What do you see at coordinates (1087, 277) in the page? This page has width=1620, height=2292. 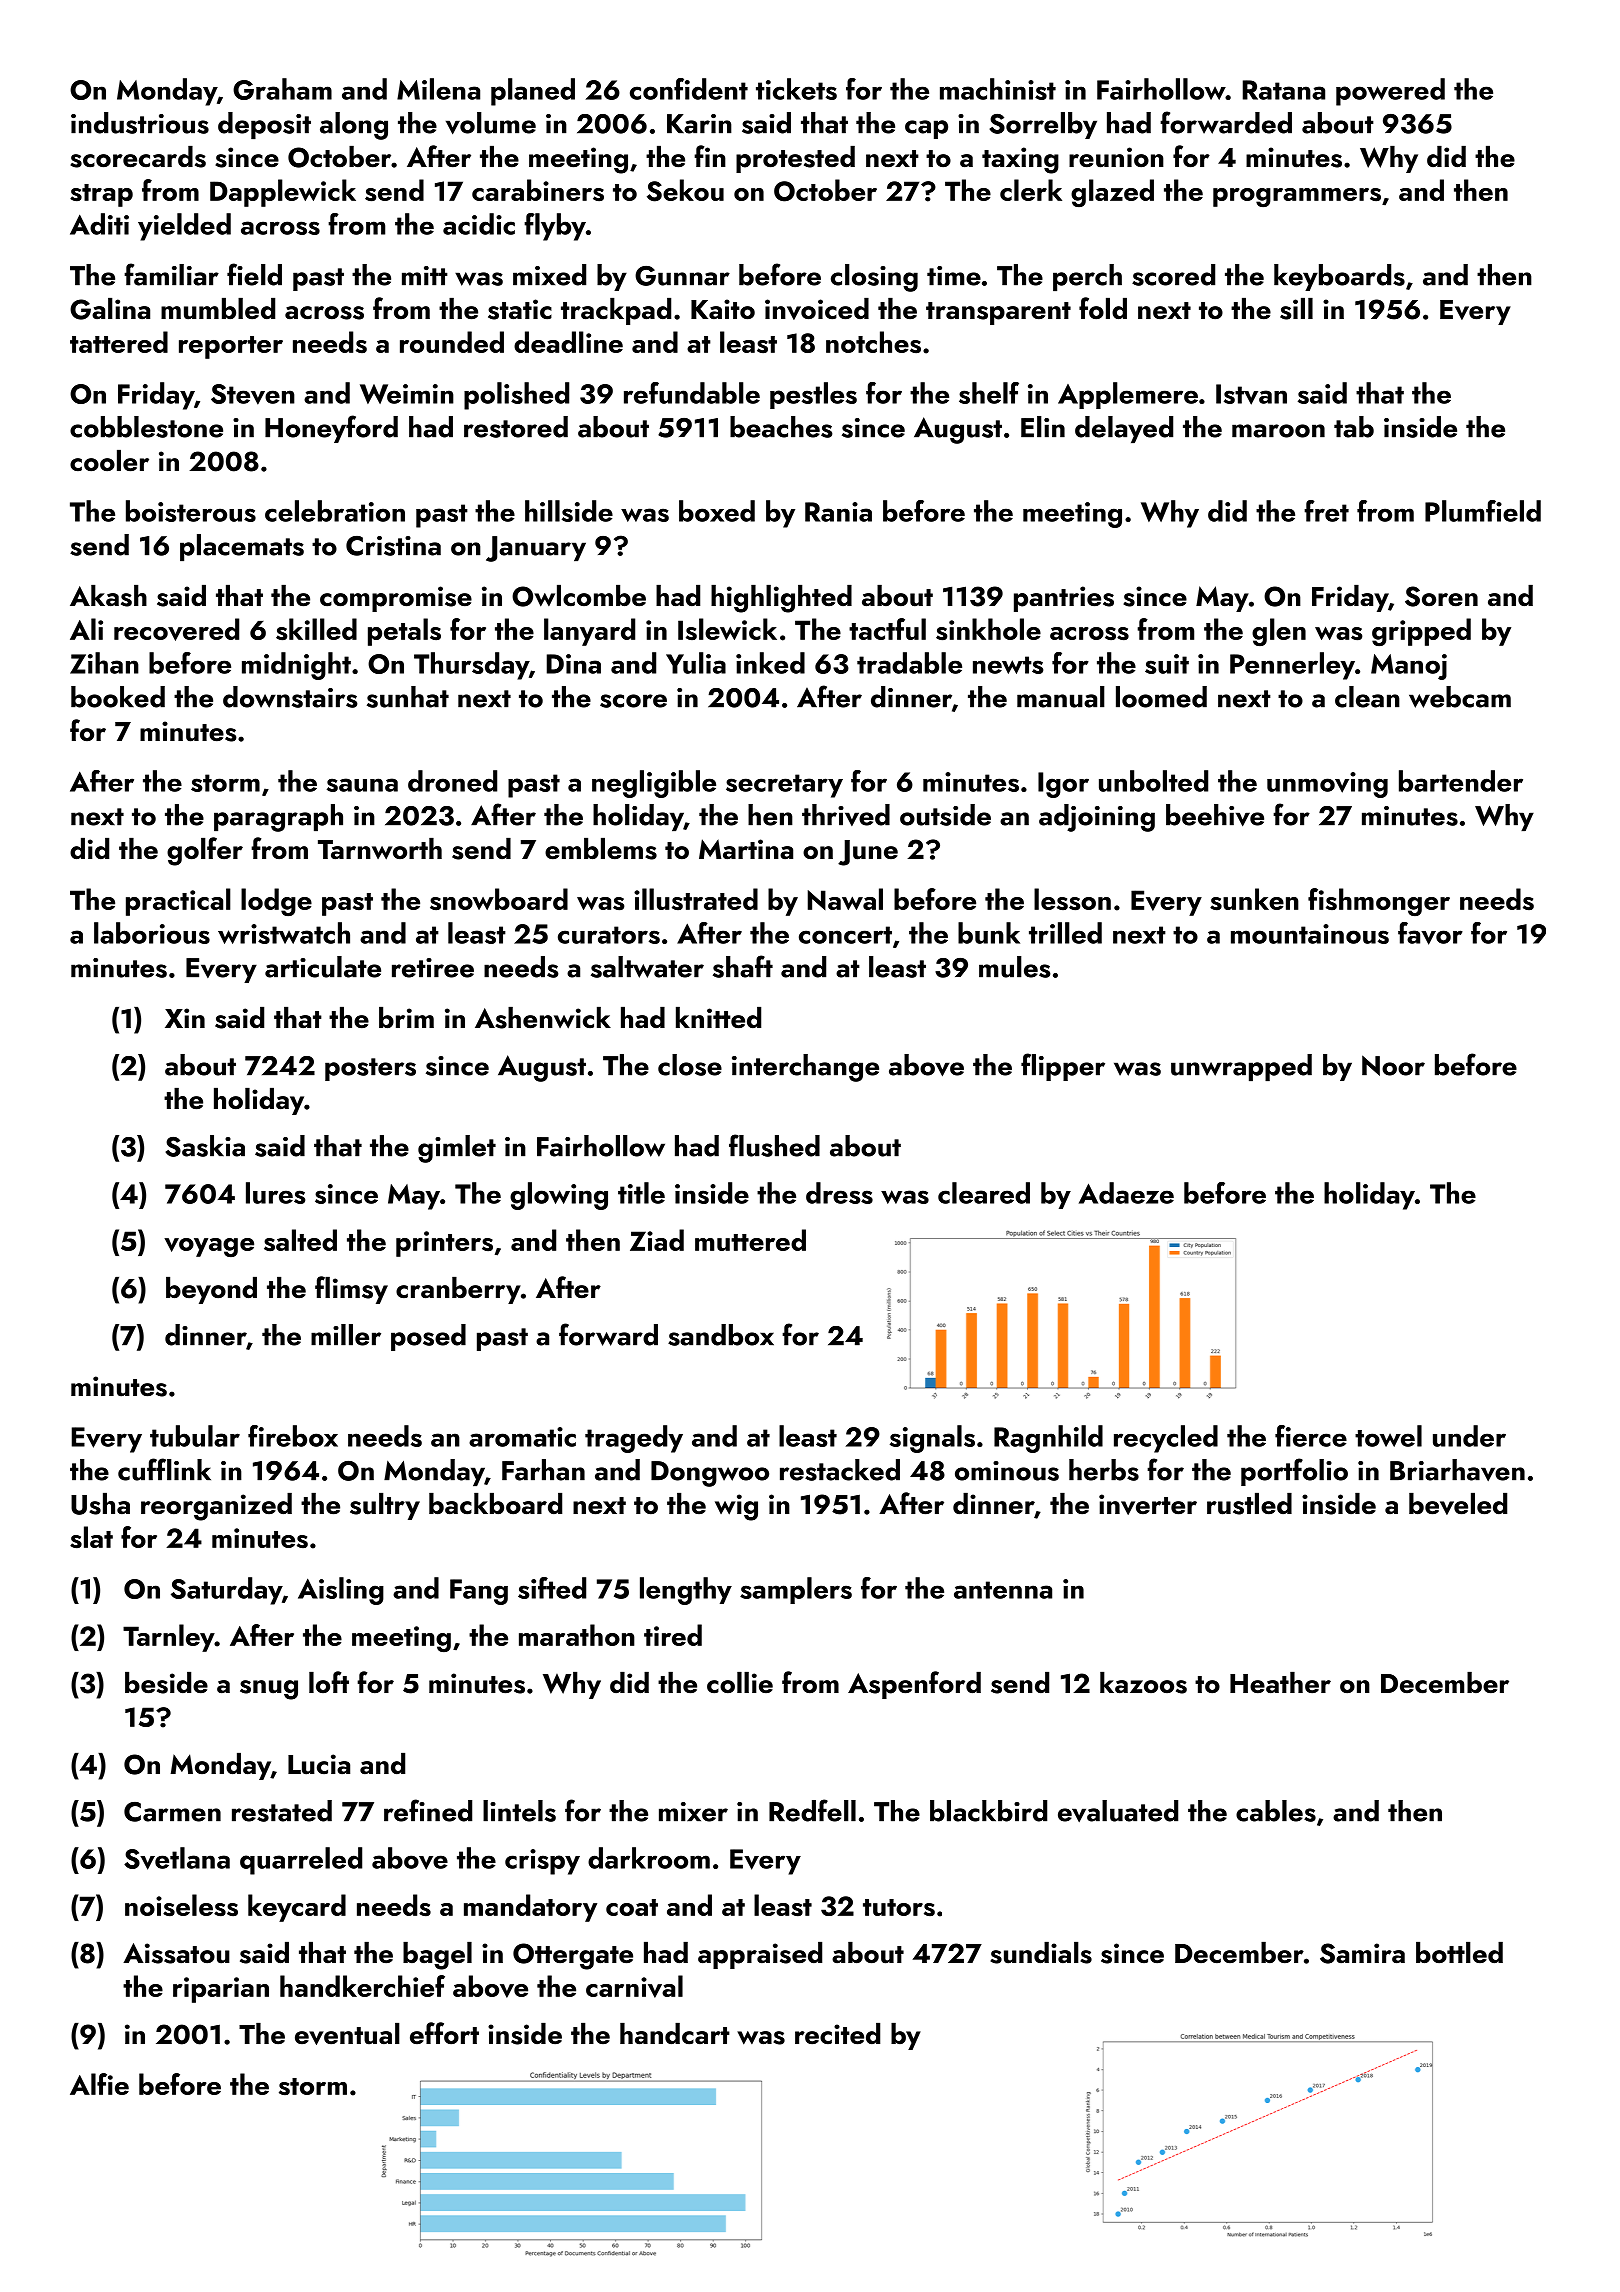 I see `perch` at bounding box center [1087, 277].
